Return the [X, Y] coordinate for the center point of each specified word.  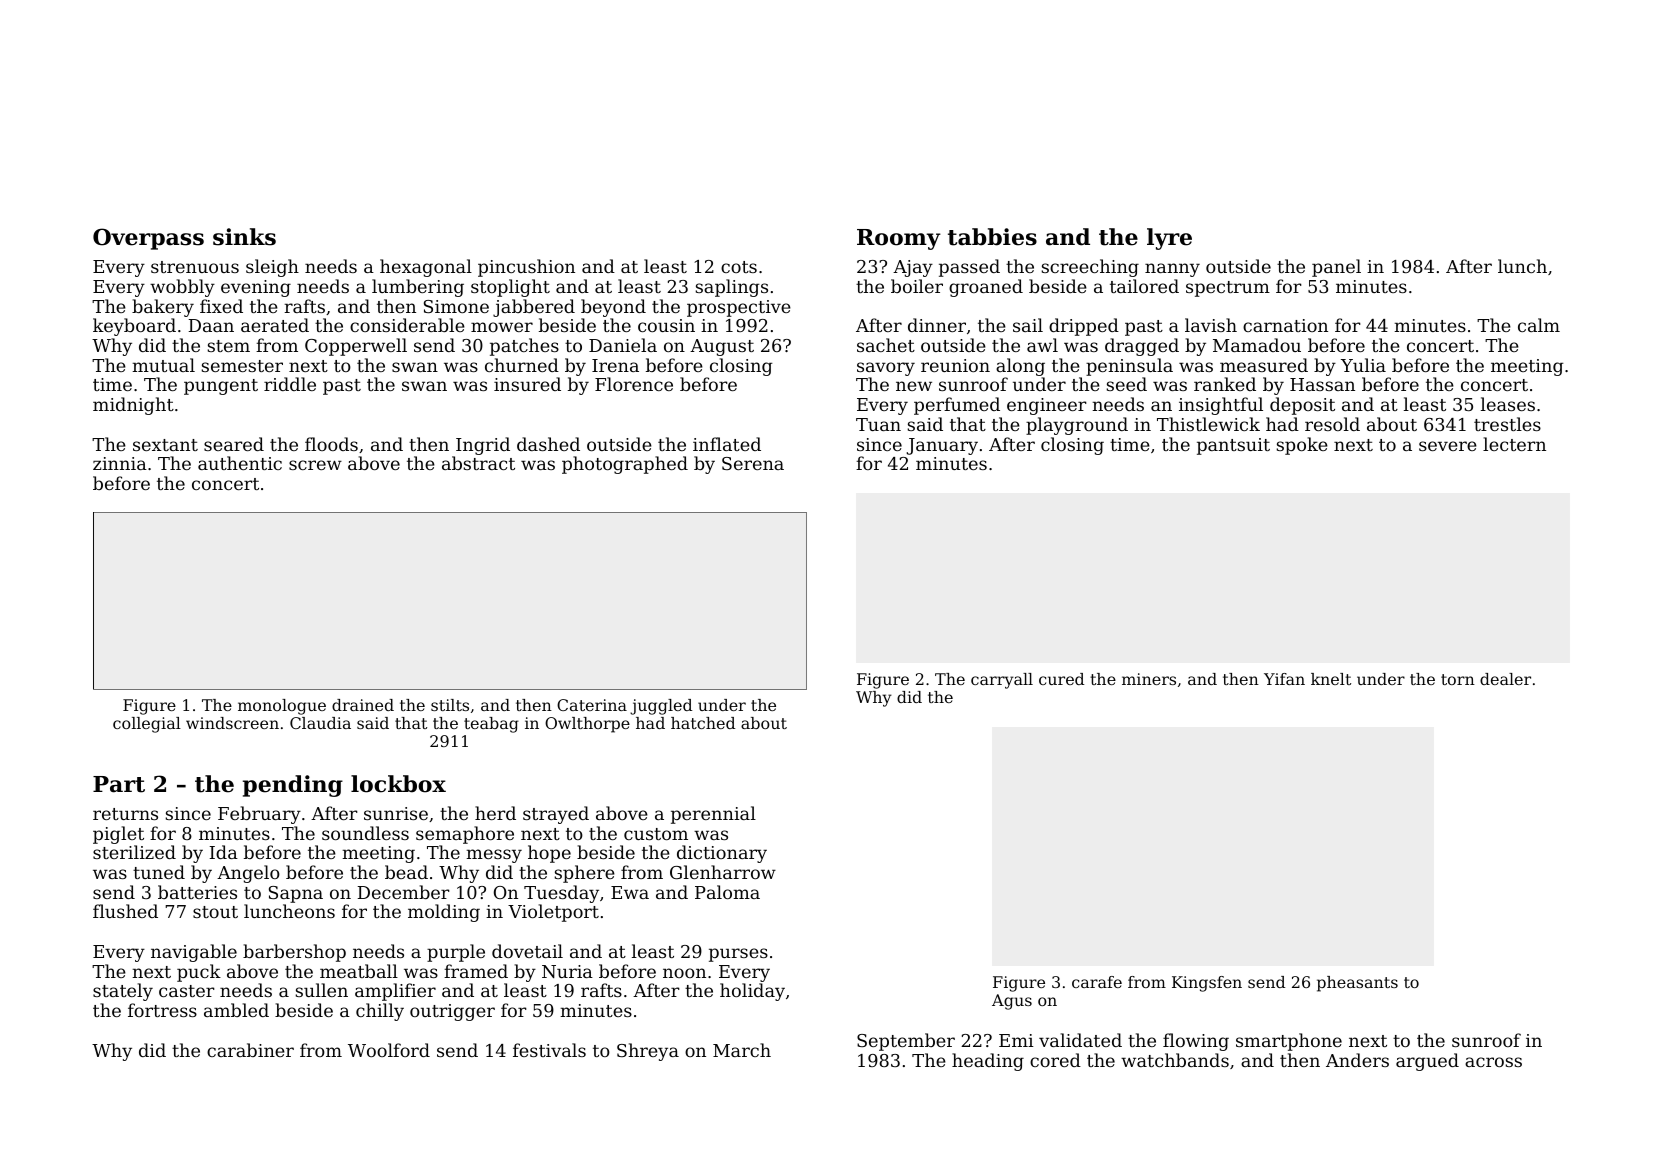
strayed [556, 815]
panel [1336, 268]
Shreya [648, 1052]
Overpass [148, 239]
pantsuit [1233, 446]
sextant [165, 445]
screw [315, 465]
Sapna [296, 894]
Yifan [1284, 679]
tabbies [992, 237]
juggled [661, 707]
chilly [380, 1012]
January [942, 446]
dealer [1505, 679]
